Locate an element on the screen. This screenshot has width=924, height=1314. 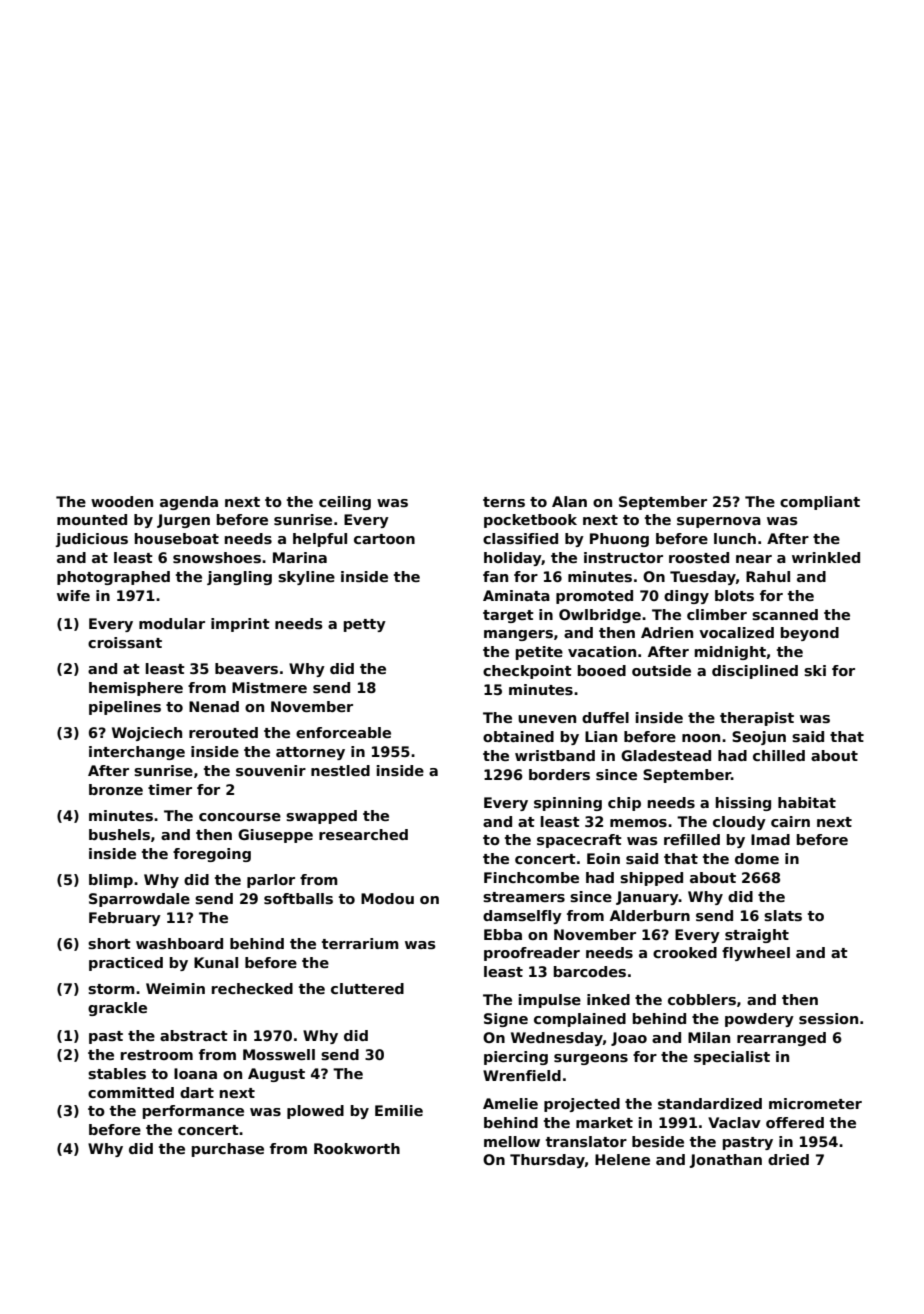
vocalized is located at coordinates (736, 632).
